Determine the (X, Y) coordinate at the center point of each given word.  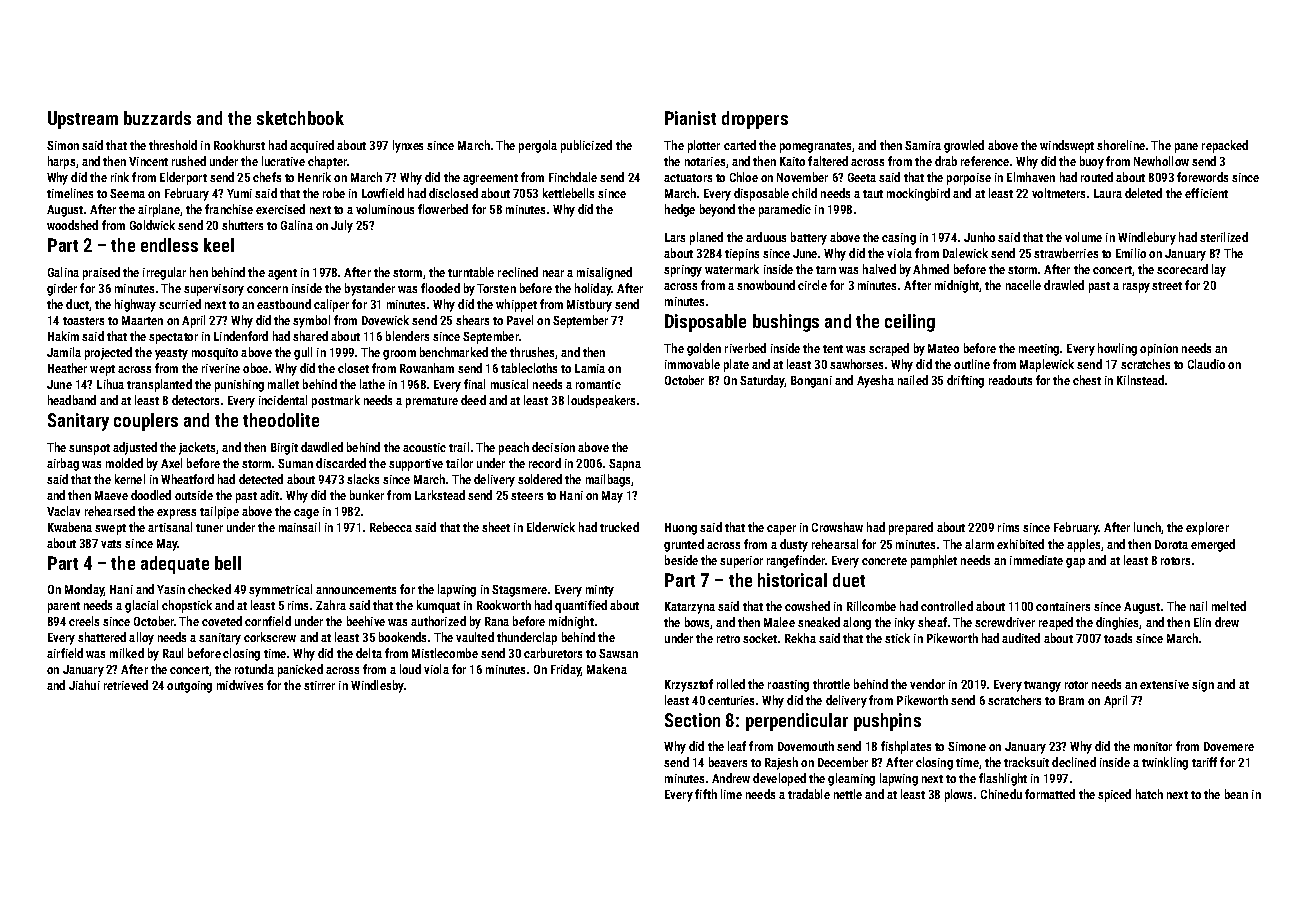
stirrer (319, 685)
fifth (706, 794)
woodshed (72, 225)
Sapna (625, 465)
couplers (146, 422)
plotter (704, 146)
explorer (1207, 528)
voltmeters (1058, 193)
